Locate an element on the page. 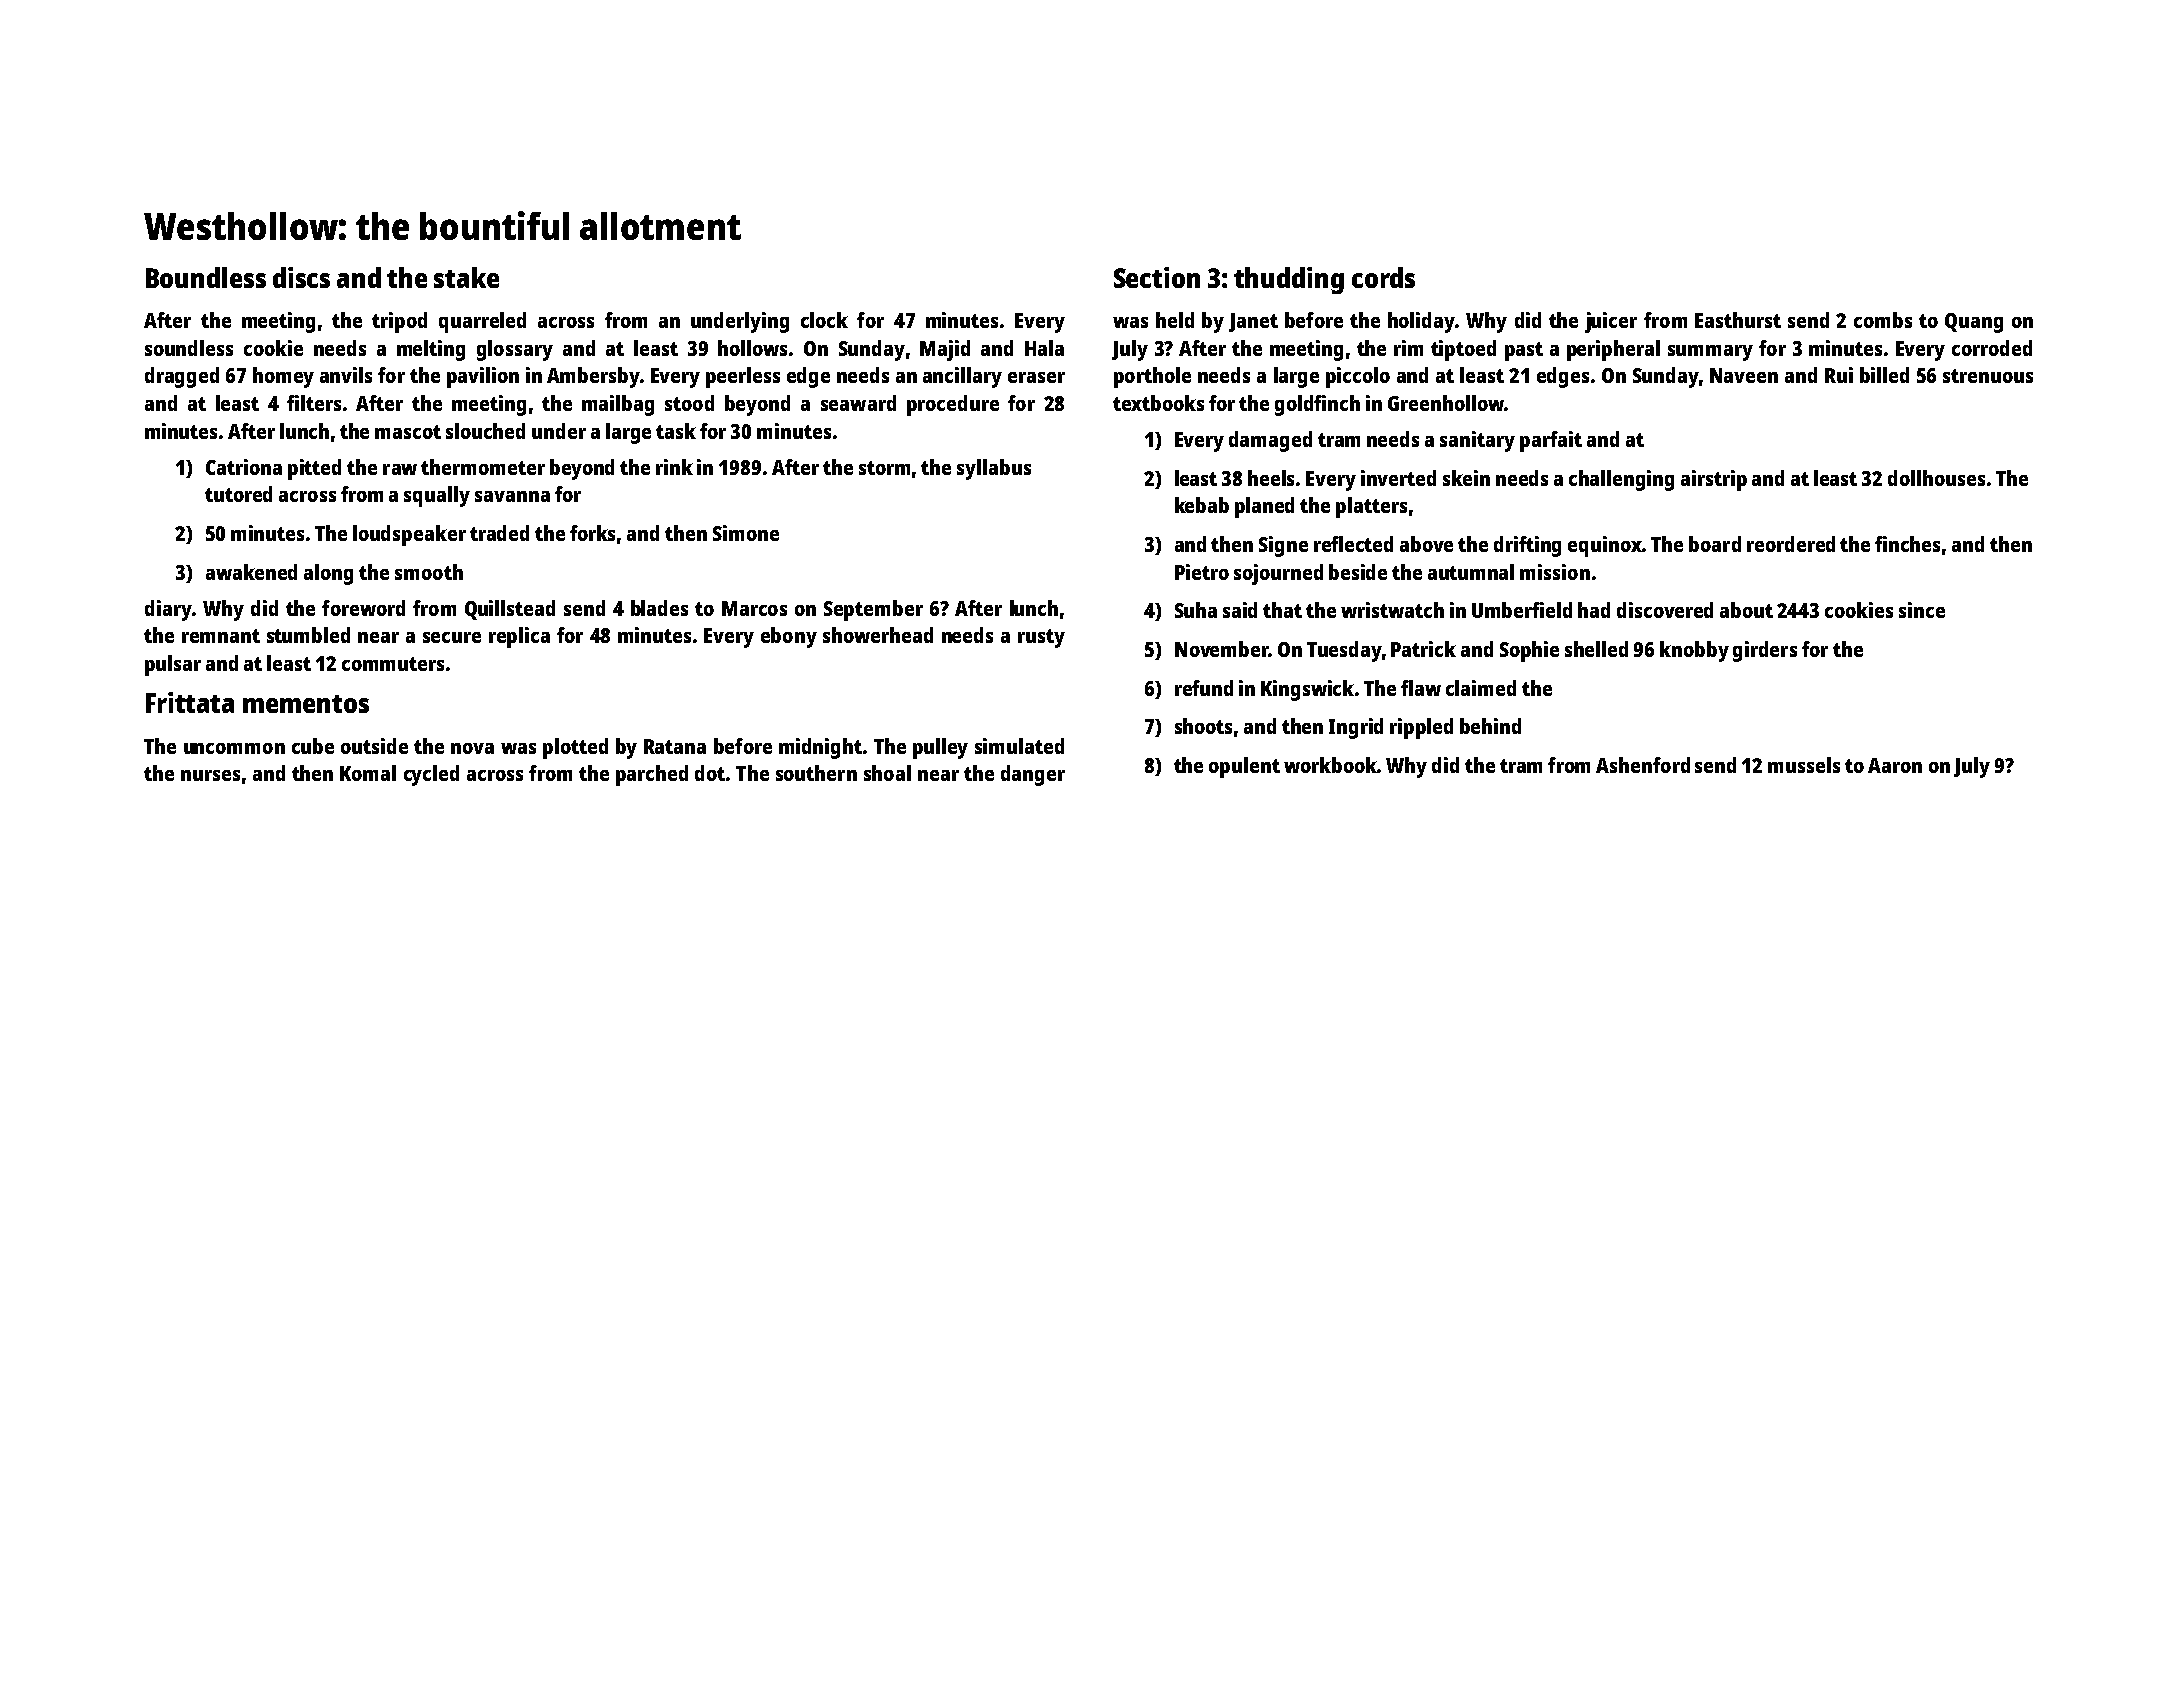  storm is located at coordinates (884, 468).
